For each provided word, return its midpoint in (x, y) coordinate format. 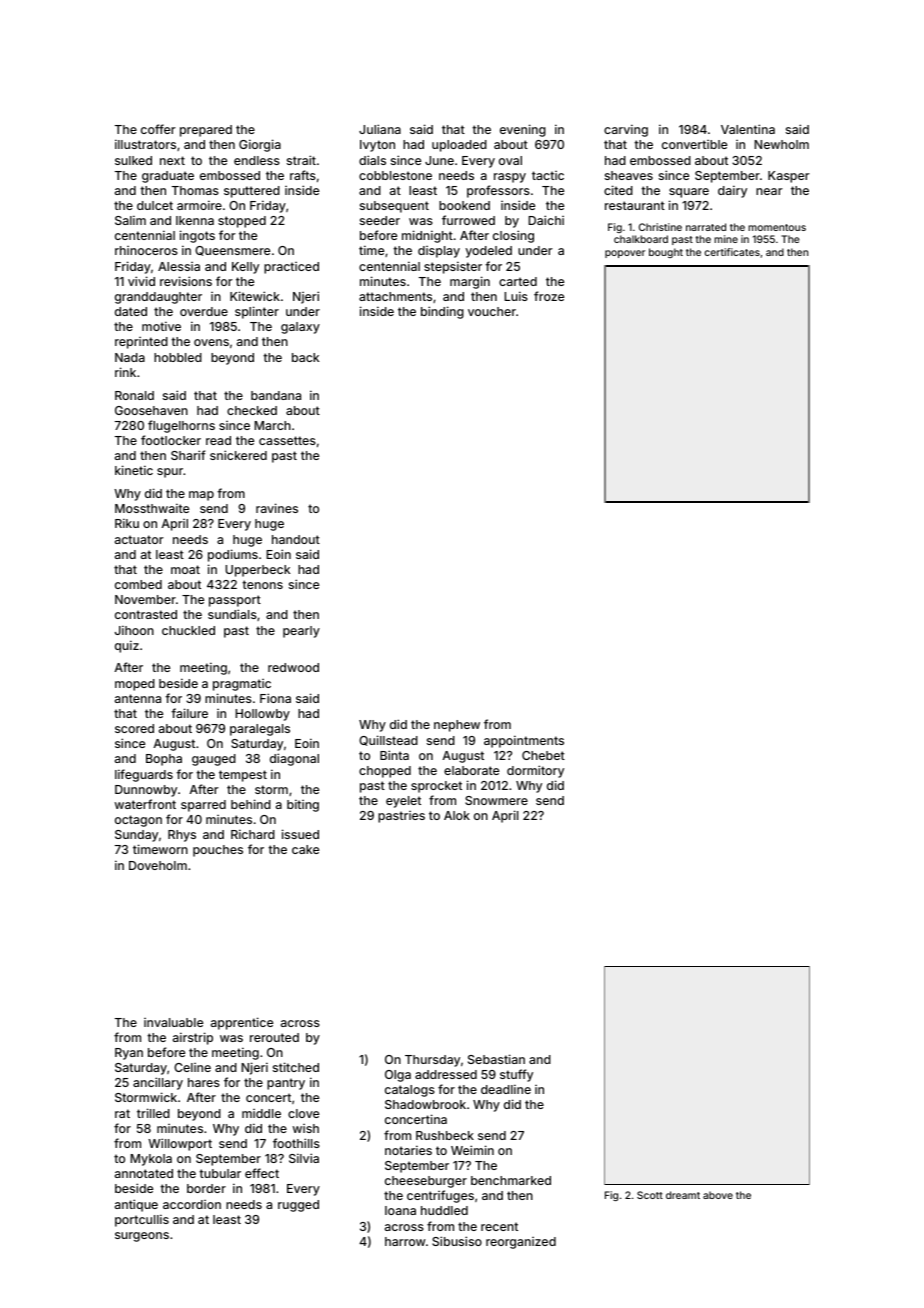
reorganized (521, 1243)
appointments (524, 741)
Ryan (129, 1054)
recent (499, 1226)
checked (252, 410)
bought (666, 253)
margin (470, 282)
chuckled (188, 630)
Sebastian (496, 1059)
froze (549, 296)
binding (442, 312)
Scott (650, 1195)
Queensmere (232, 251)
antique (136, 1205)
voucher (492, 311)
